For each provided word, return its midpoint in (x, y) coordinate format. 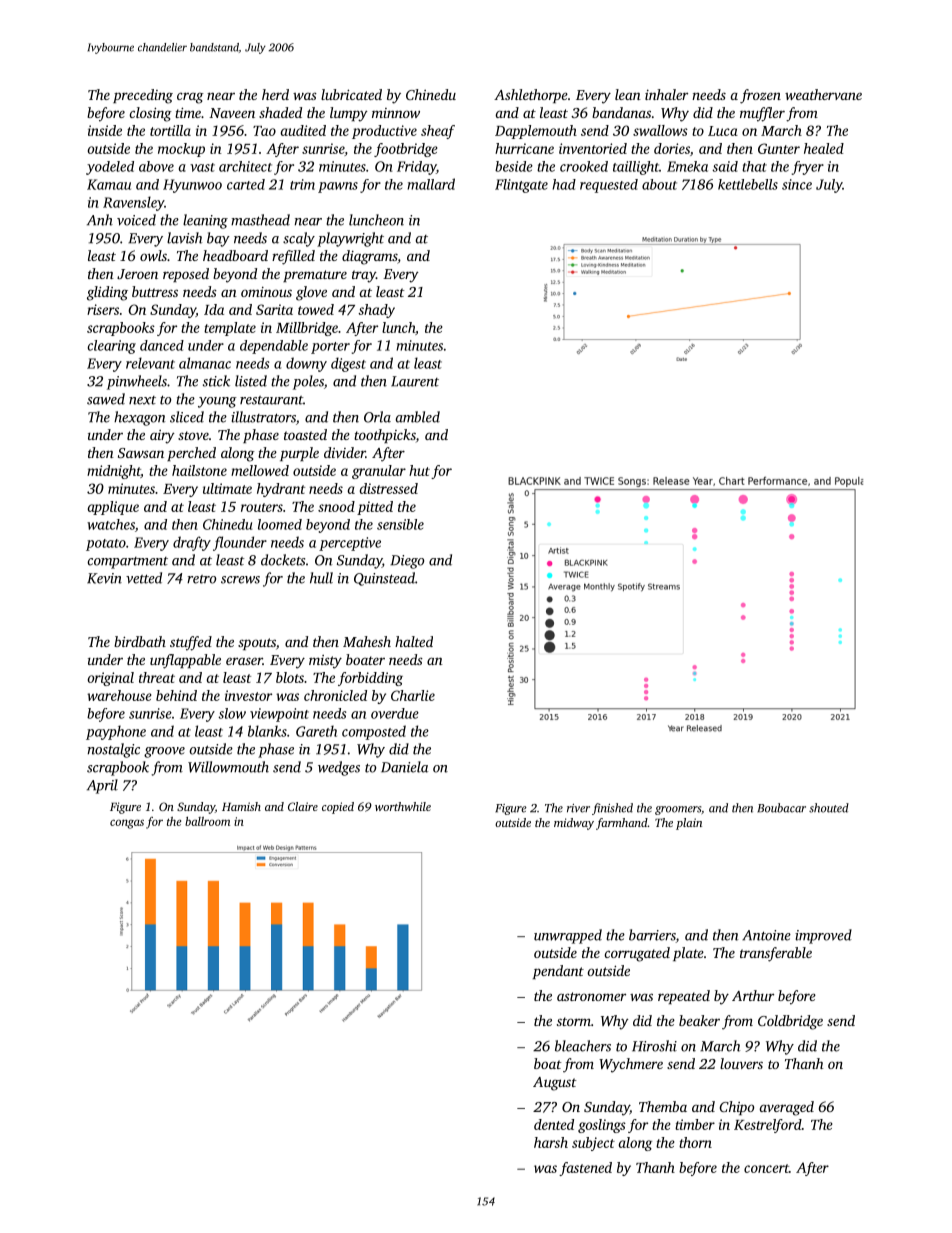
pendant (558, 972)
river (578, 808)
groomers (678, 810)
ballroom (207, 821)
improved (823, 936)
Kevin (104, 578)
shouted (829, 808)
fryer (808, 168)
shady (376, 311)
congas (127, 824)
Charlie (413, 695)
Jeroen (137, 274)
